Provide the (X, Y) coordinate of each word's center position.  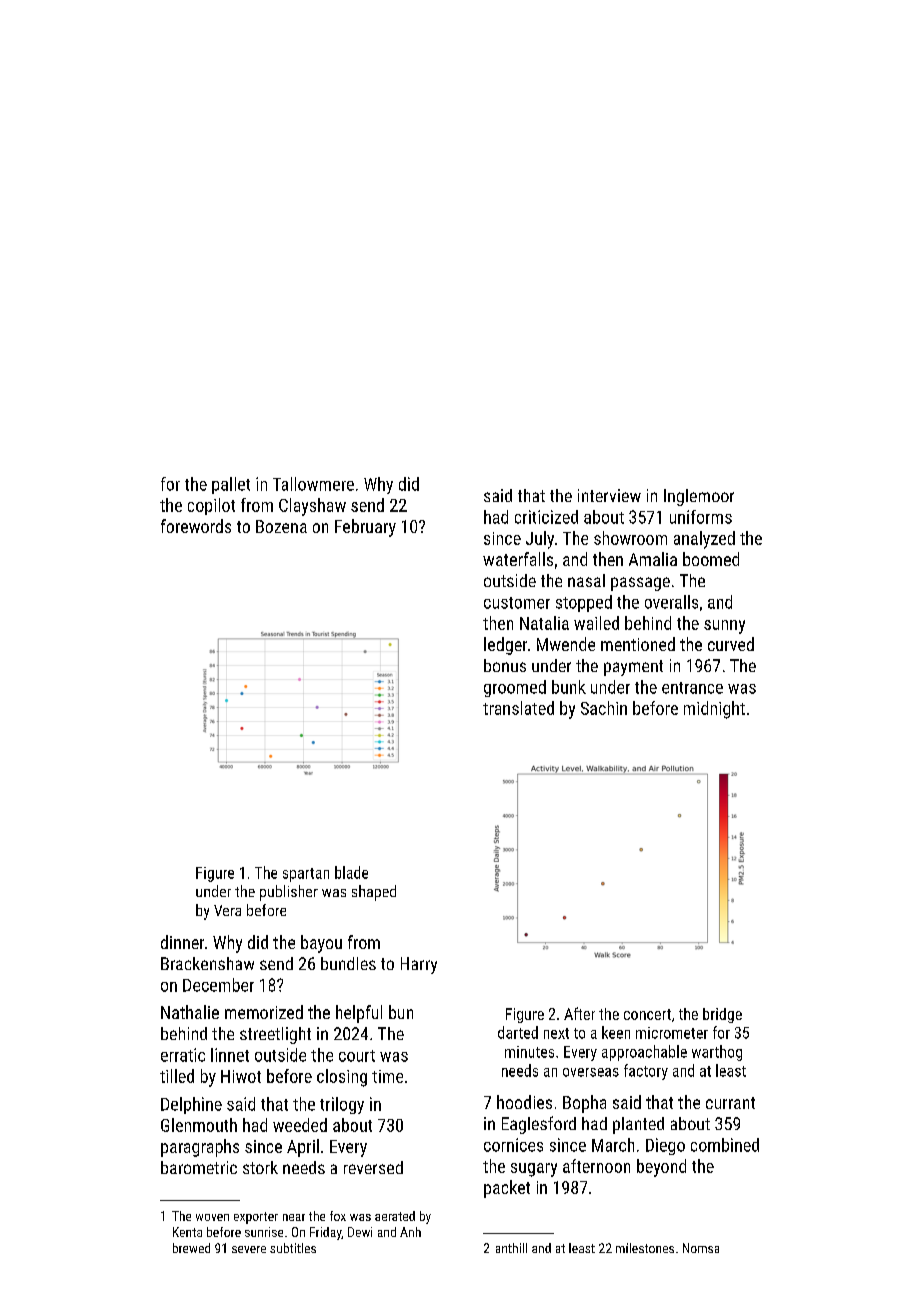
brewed (191, 1248)
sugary (534, 1170)
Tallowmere (313, 484)
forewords (196, 526)
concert (647, 1014)
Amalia (653, 559)
